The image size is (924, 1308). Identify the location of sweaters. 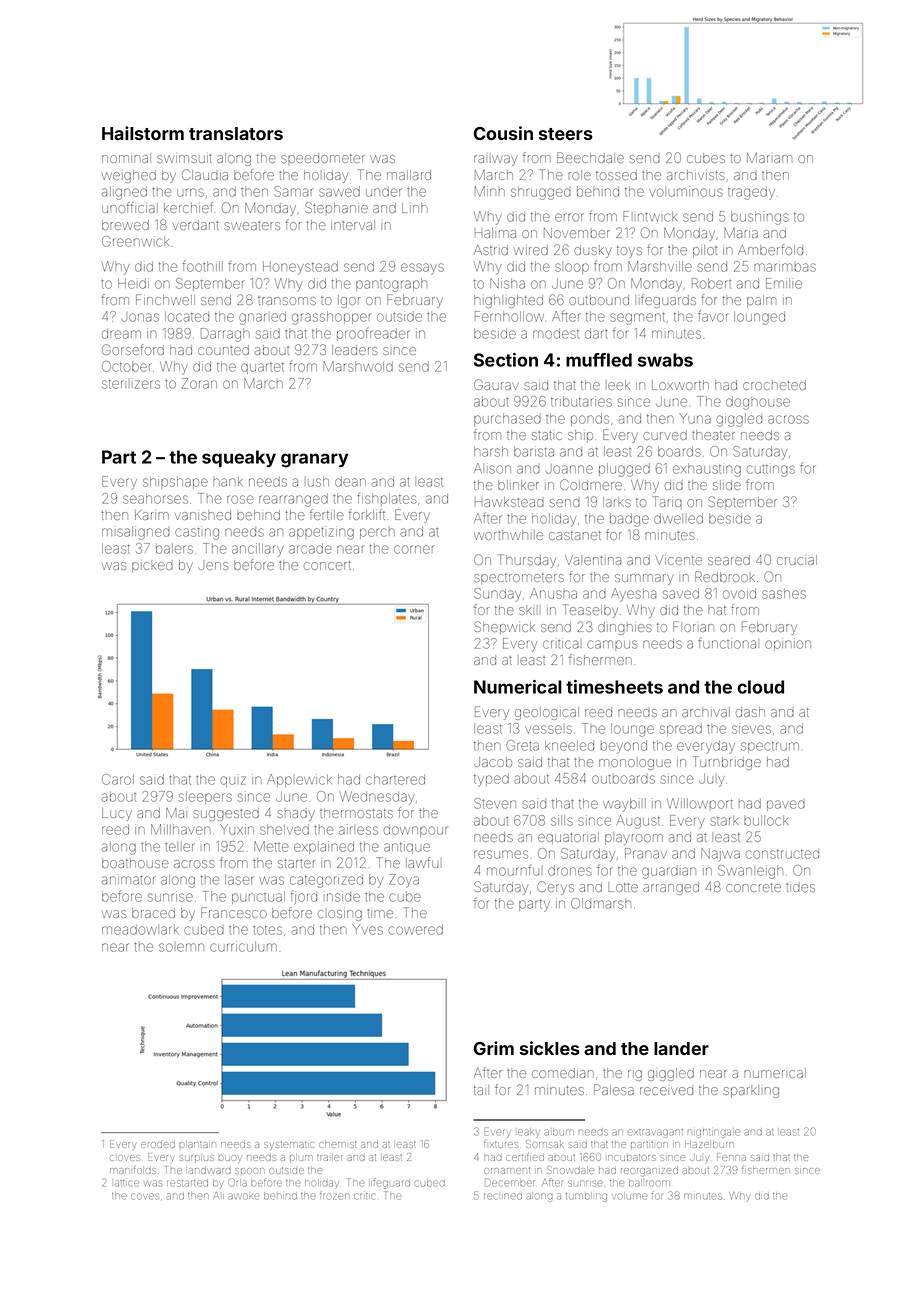
(252, 225).
